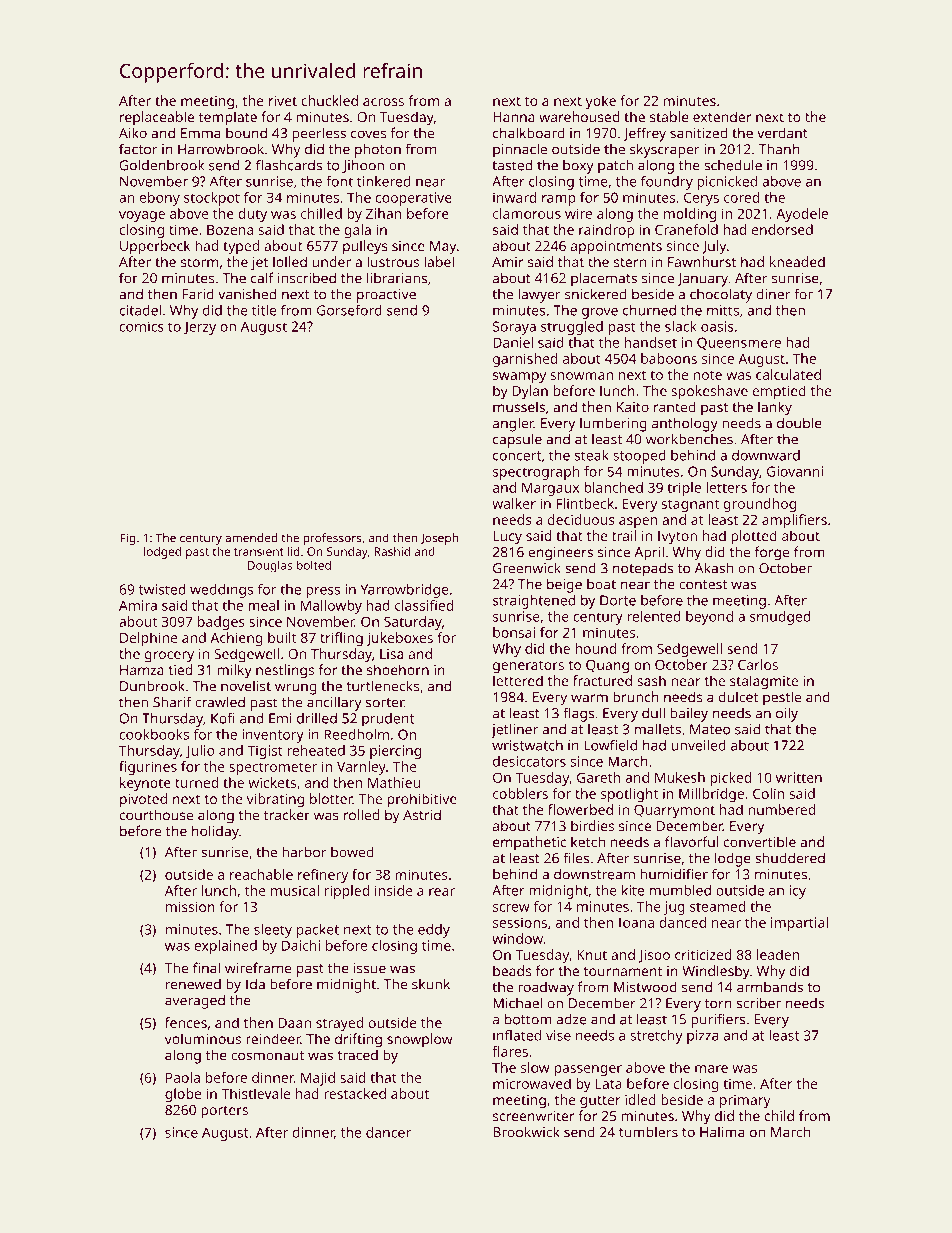 The width and height of the screenshot is (952, 1233). I want to click on jetliner, so click(514, 730).
